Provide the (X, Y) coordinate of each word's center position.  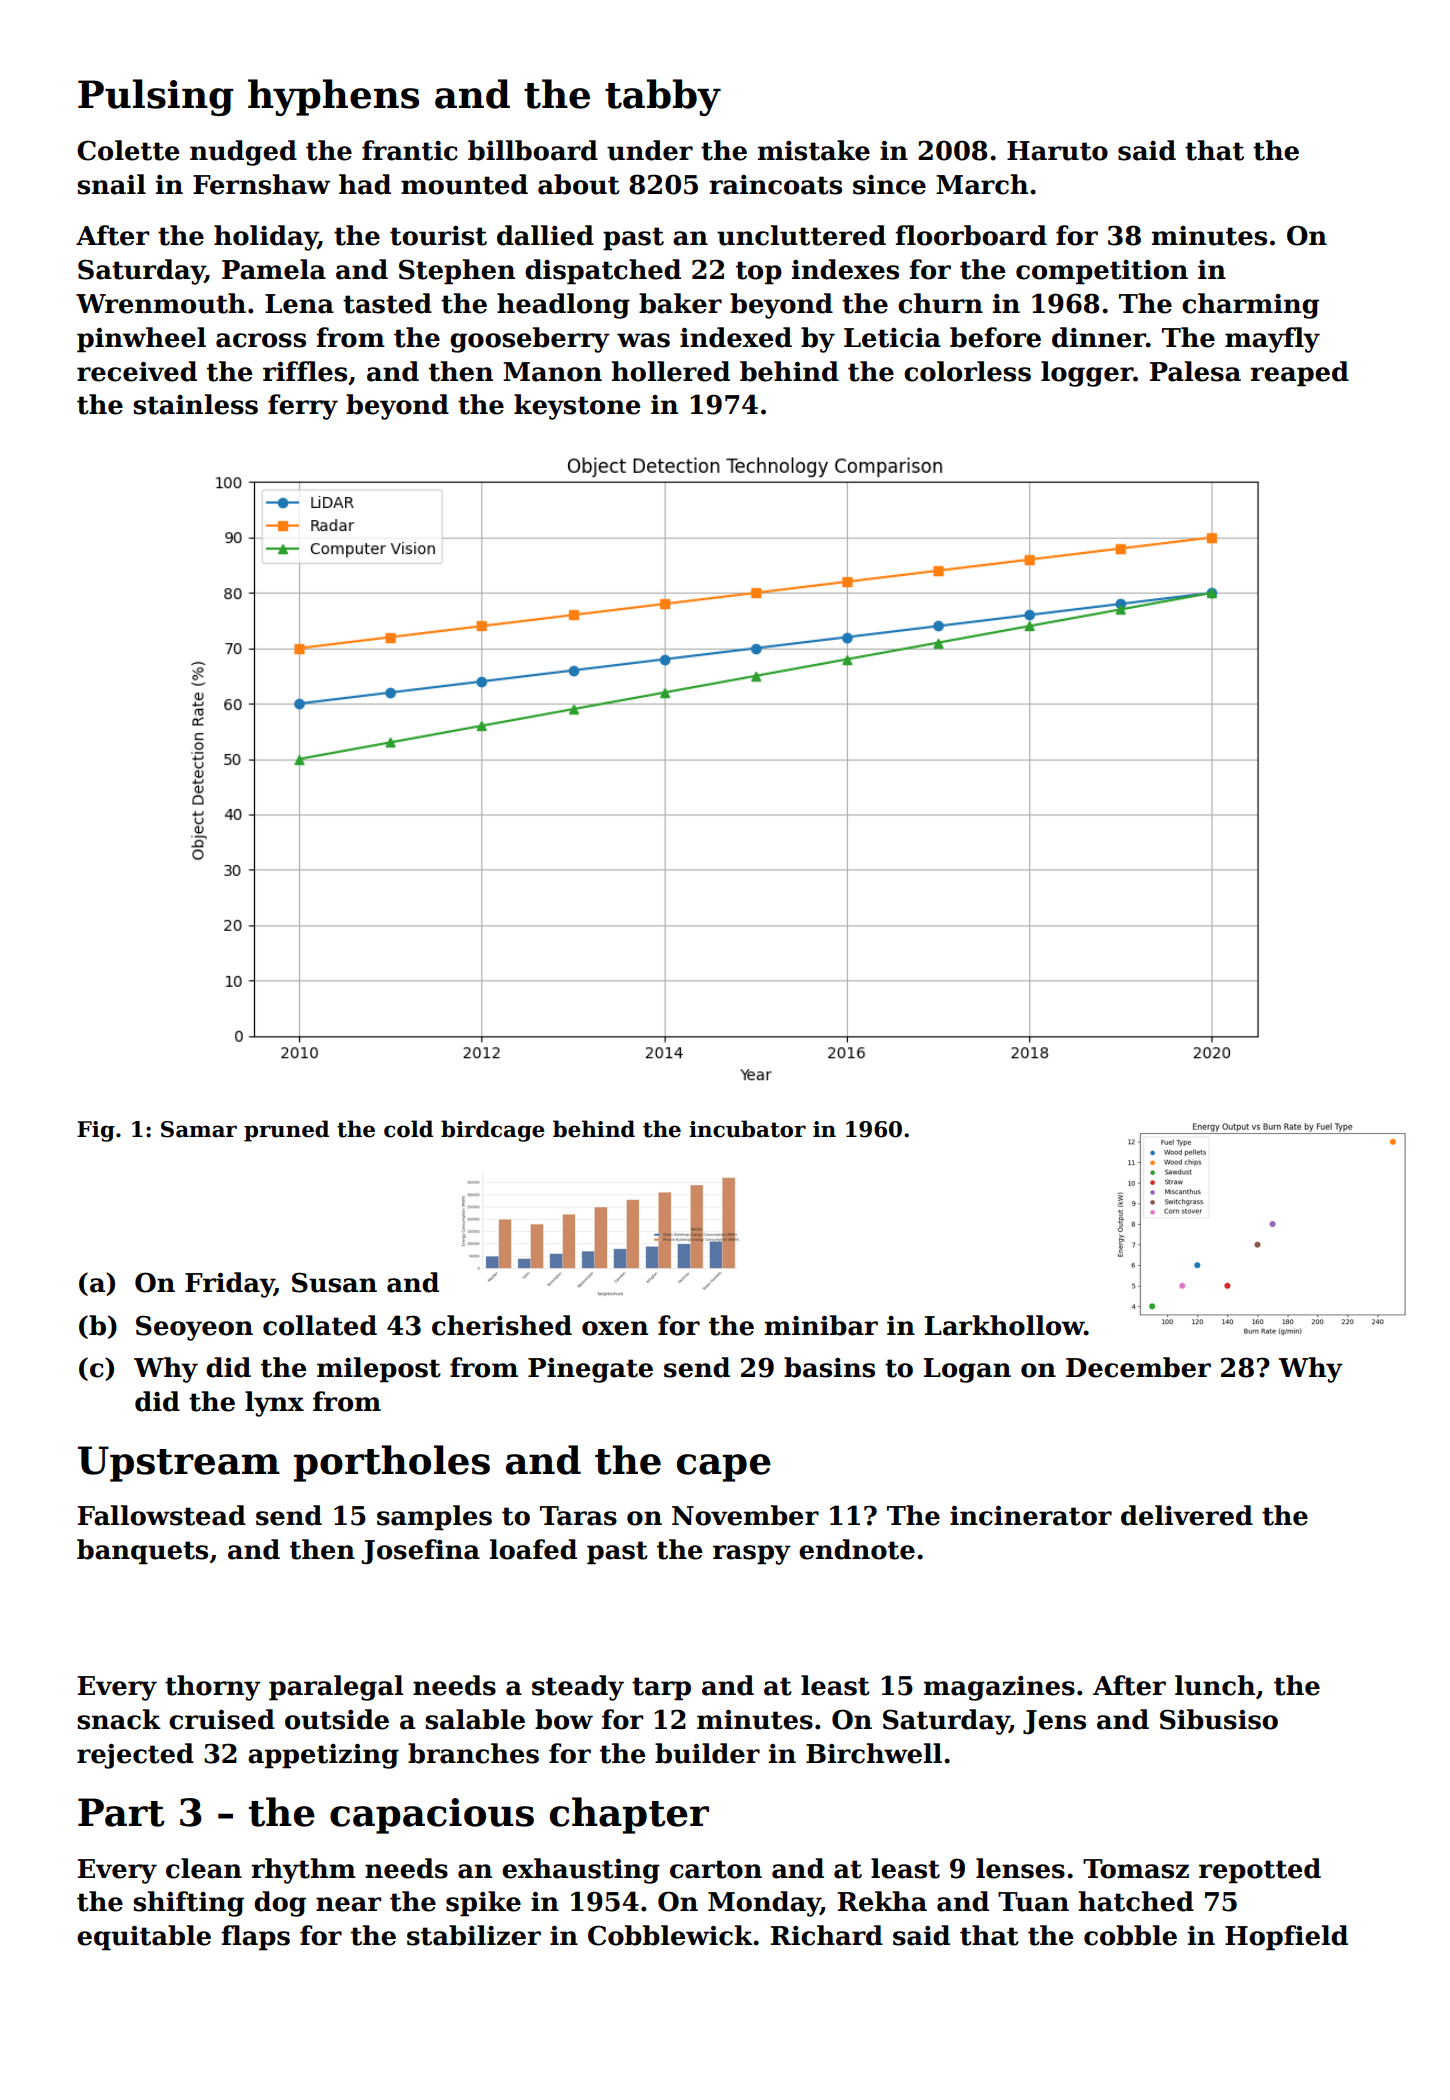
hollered (670, 371)
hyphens (333, 97)
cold (408, 1129)
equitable (144, 1938)
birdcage (493, 1131)
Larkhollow (1004, 1325)
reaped (1299, 374)
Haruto (1057, 151)
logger (1087, 374)
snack (119, 1719)
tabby (663, 97)
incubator (747, 1129)
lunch (1215, 1685)
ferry (303, 407)
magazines (999, 1688)
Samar (199, 1129)
